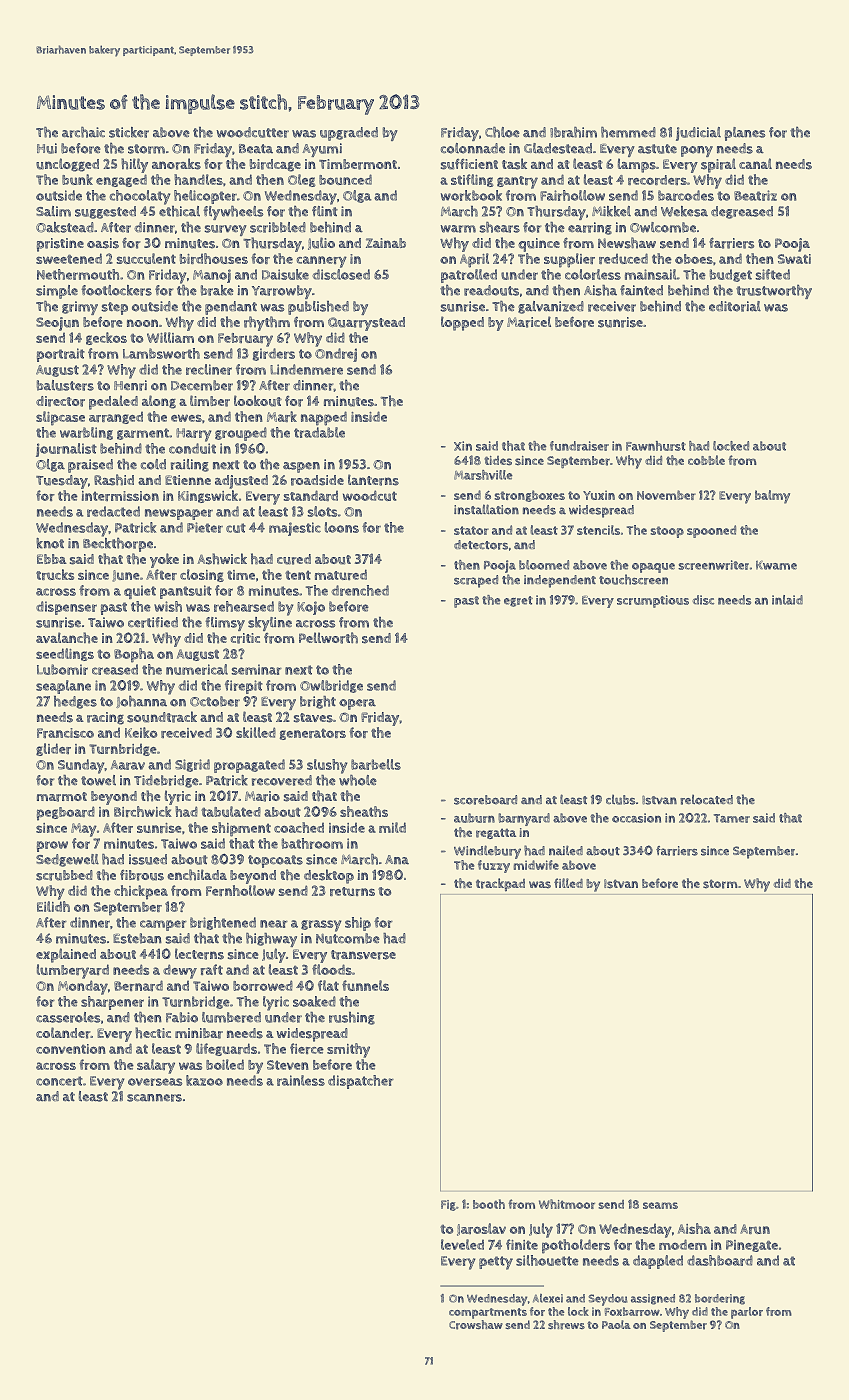 The image size is (849, 1400). I want to click on scoreboard, so click(485, 800).
